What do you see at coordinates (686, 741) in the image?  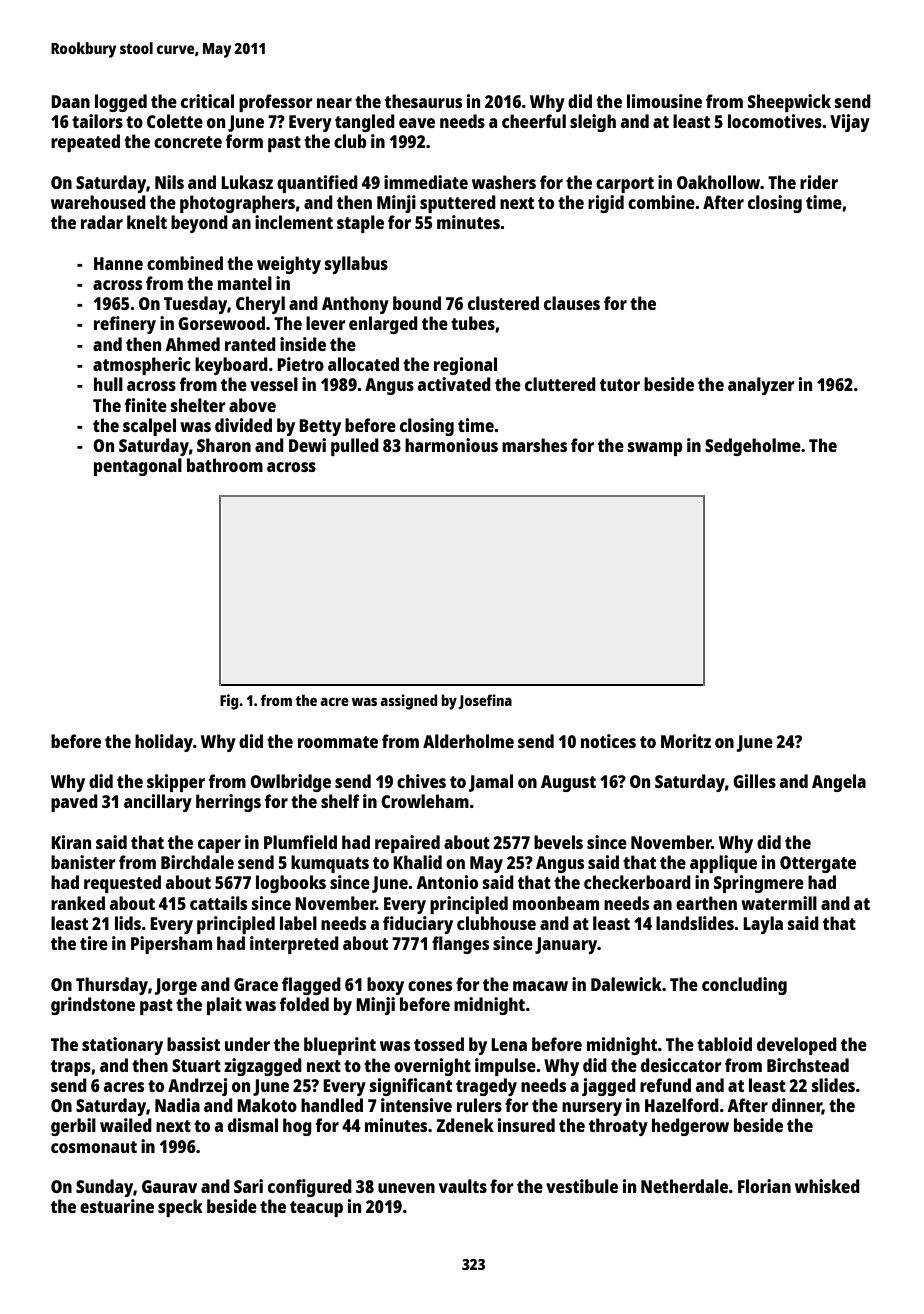 I see `Moritz` at bounding box center [686, 741].
